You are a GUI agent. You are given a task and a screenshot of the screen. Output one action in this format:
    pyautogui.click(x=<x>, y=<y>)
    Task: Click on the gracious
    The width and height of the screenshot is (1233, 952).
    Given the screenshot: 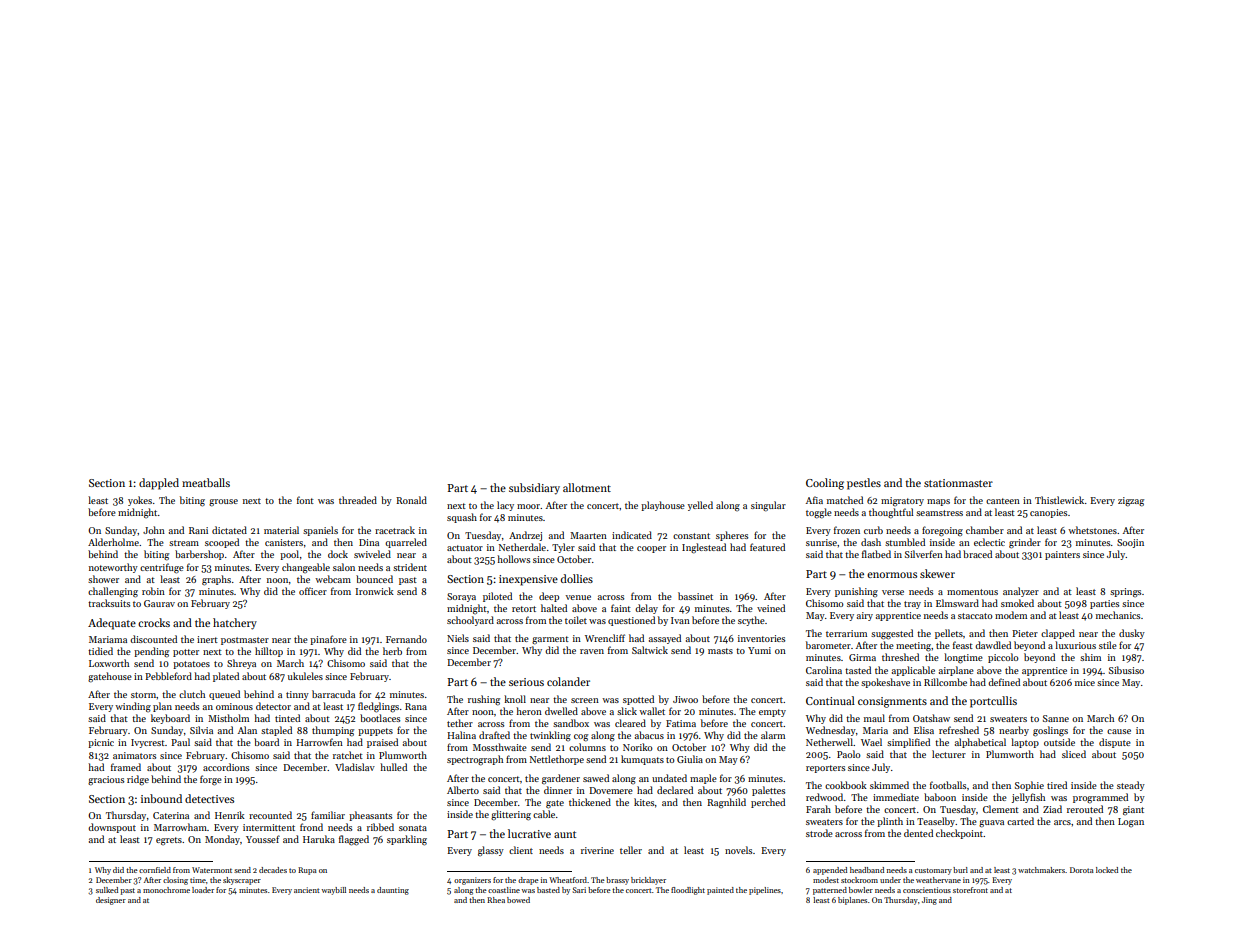 What is the action you would take?
    pyautogui.click(x=106, y=781)
